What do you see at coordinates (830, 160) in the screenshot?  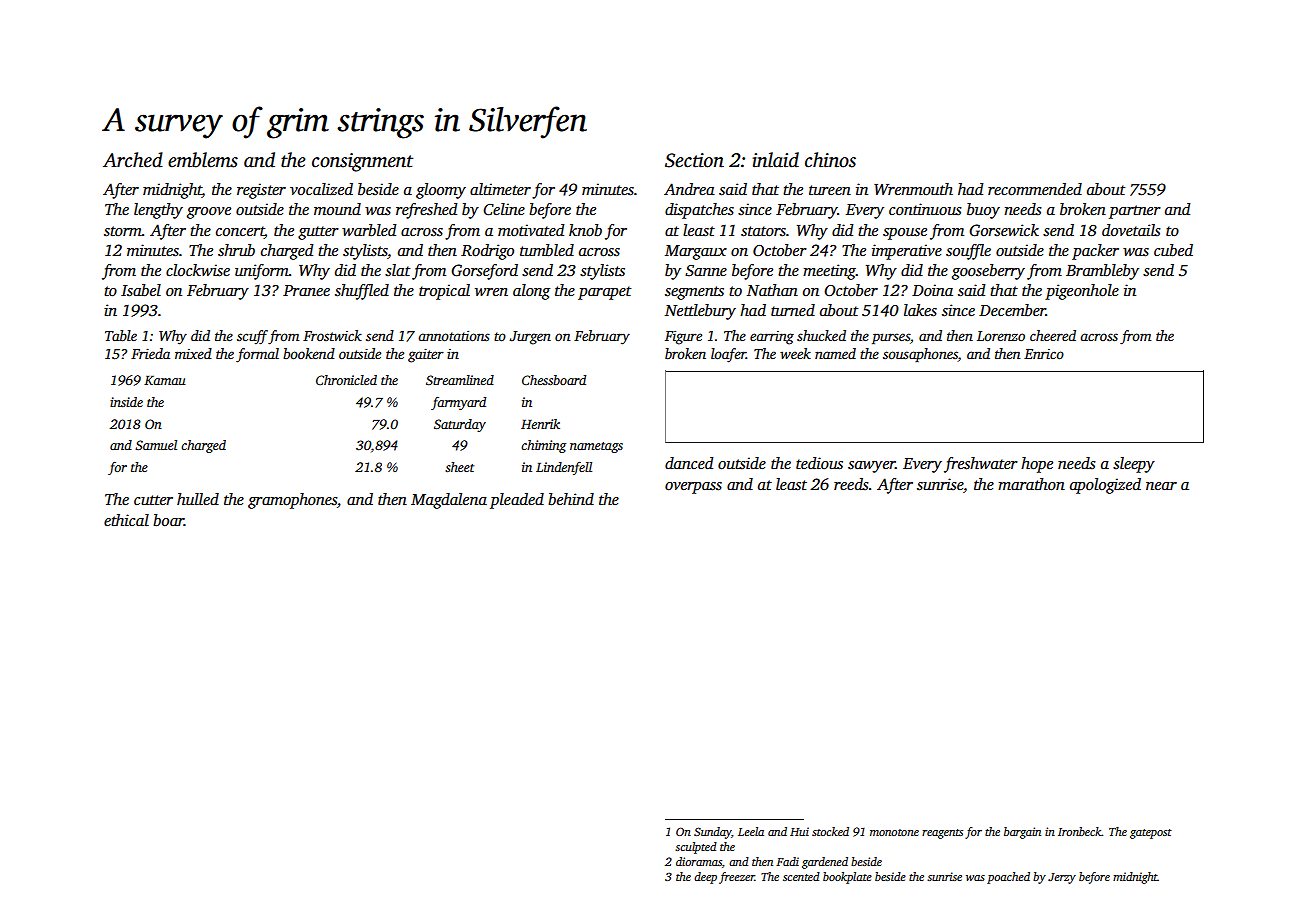 I see `chinos` at bounding box center [830, 160].
